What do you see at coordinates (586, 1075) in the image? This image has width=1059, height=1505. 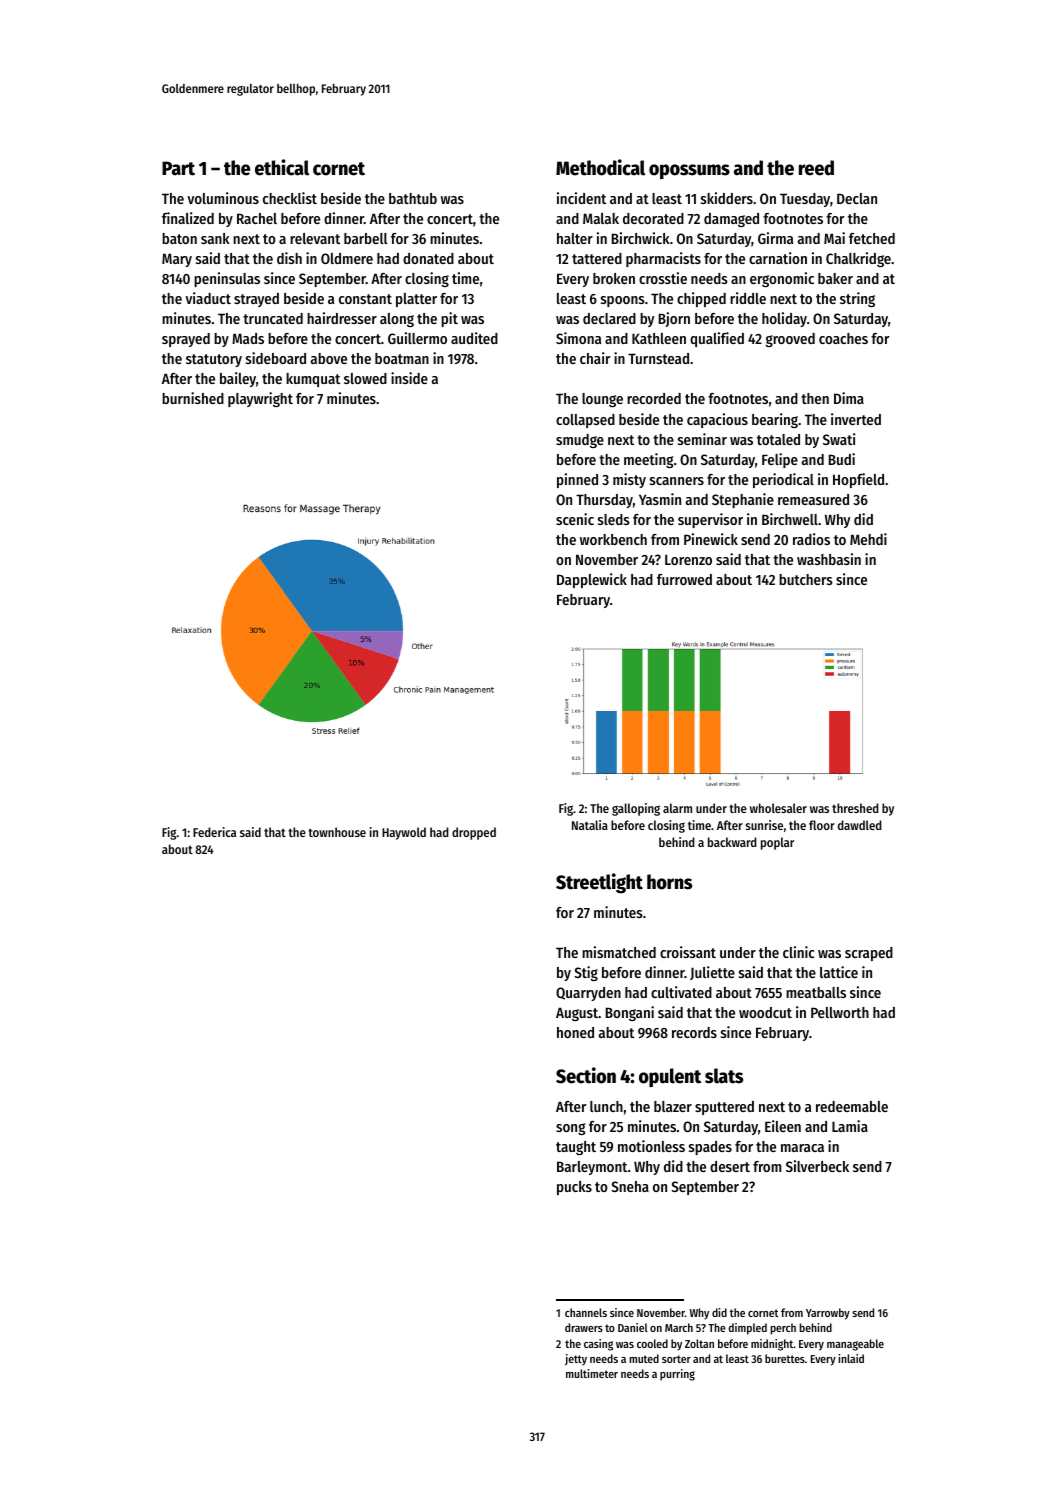 I see `Section` at bounding box center [586, 1075].
